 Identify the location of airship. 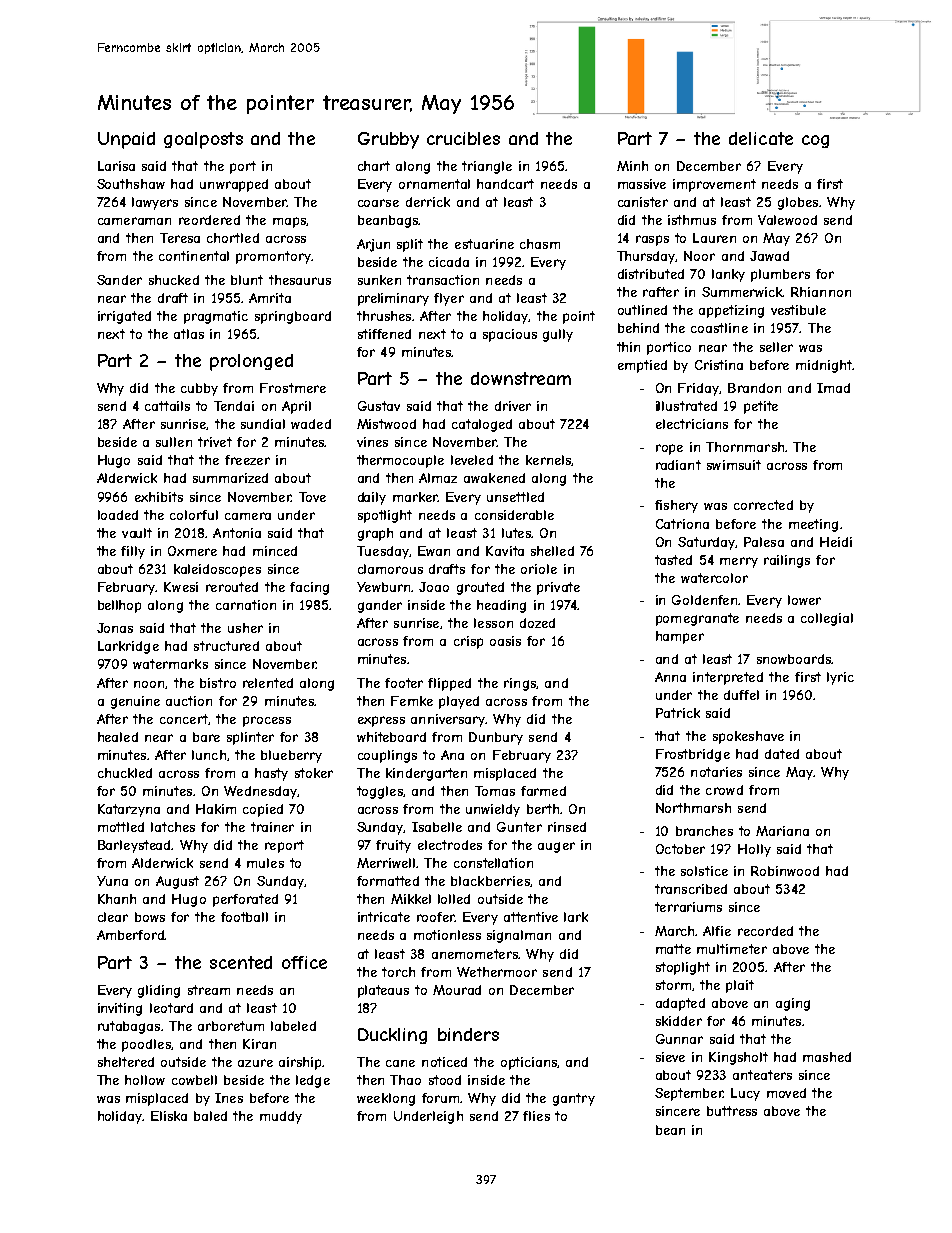
(300, 1063).
